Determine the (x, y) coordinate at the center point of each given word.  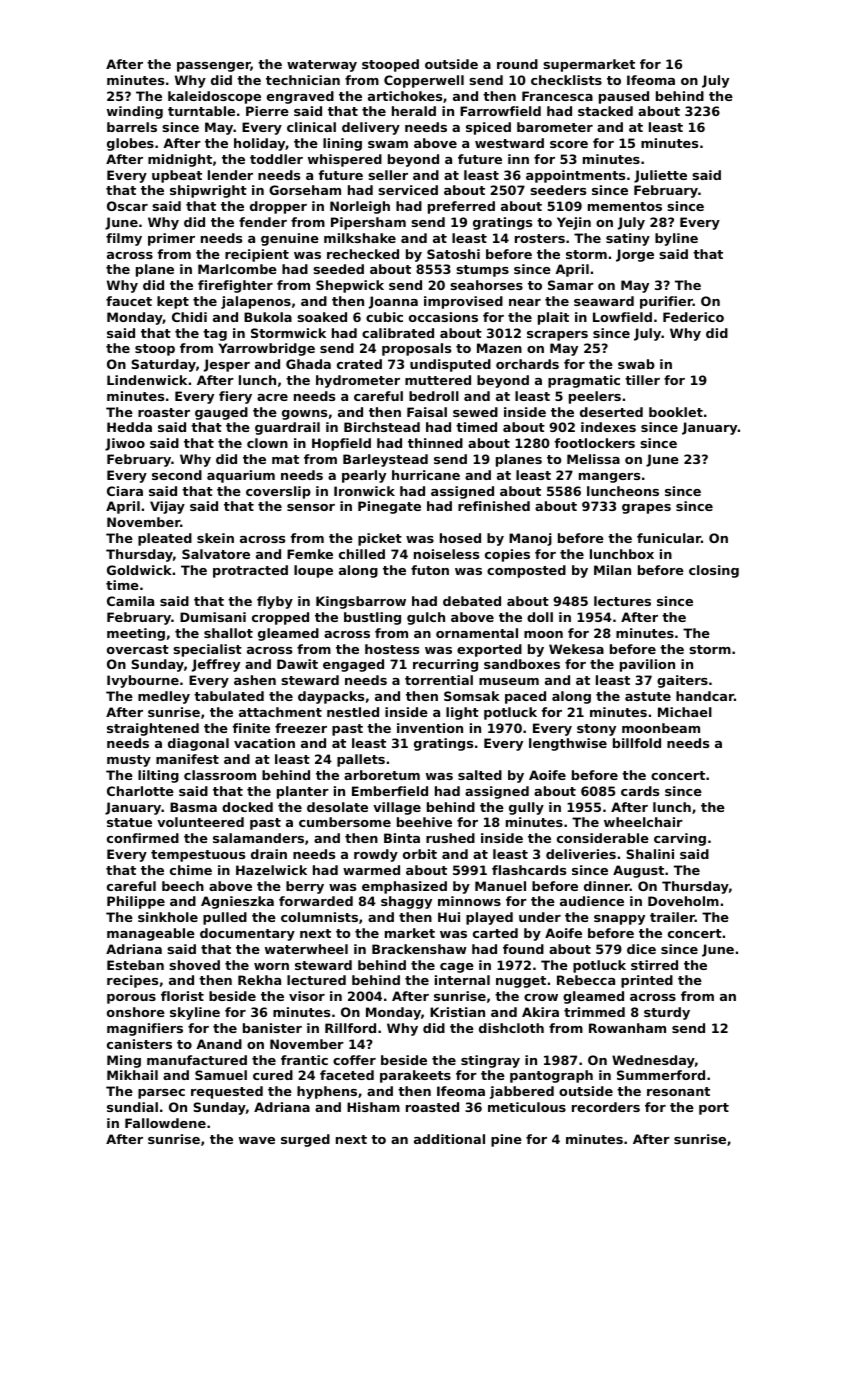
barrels (132, 127)
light (462, 713)
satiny (628, 239)
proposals (416, 349)
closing (714, 571)
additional (449, 1139)
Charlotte (140, 791)
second (177, 475)
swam (388, 144)
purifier (666, 302)
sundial (132, 1107)
